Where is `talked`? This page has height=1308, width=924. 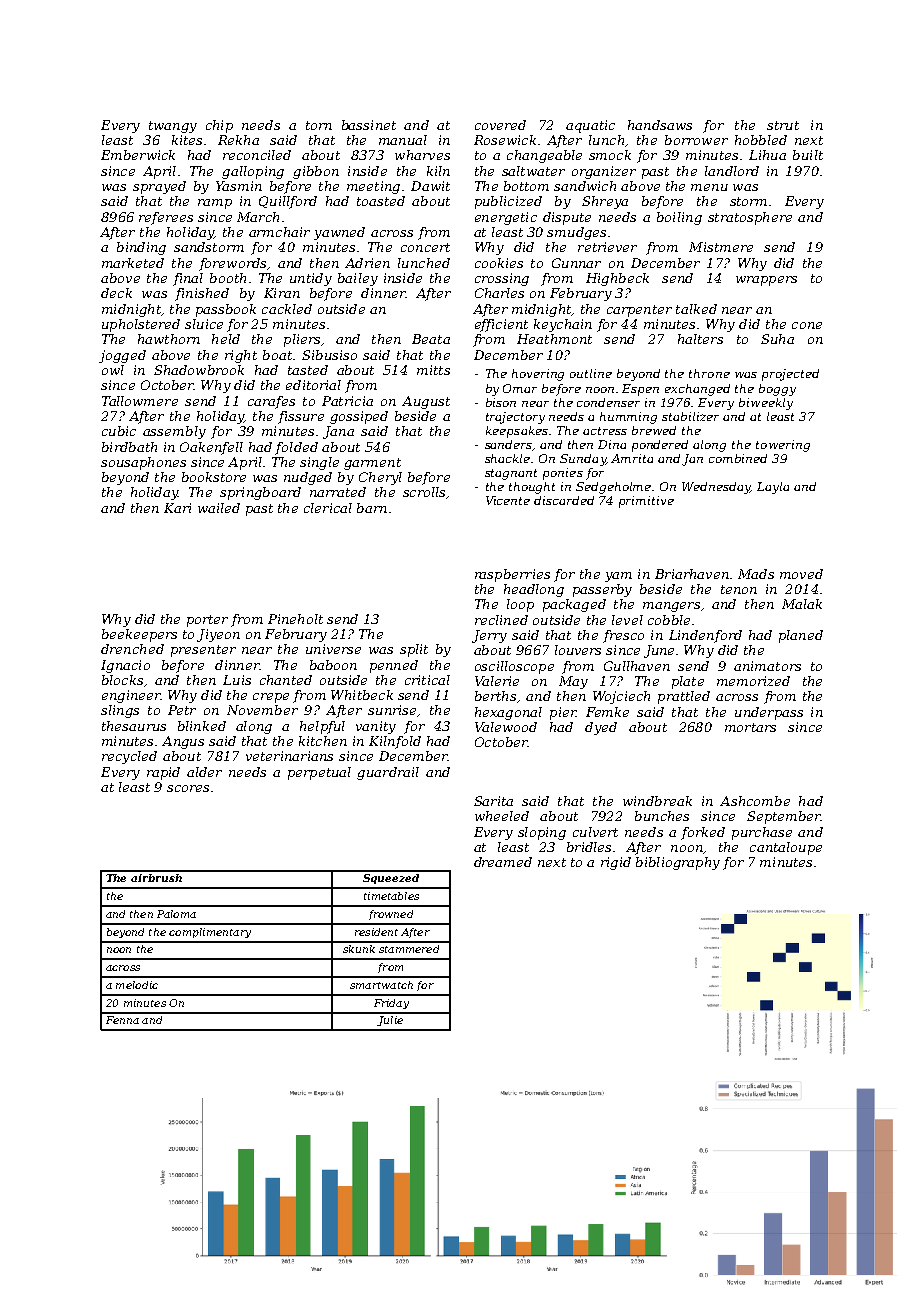
talked is located at coordinates (696, 309).
